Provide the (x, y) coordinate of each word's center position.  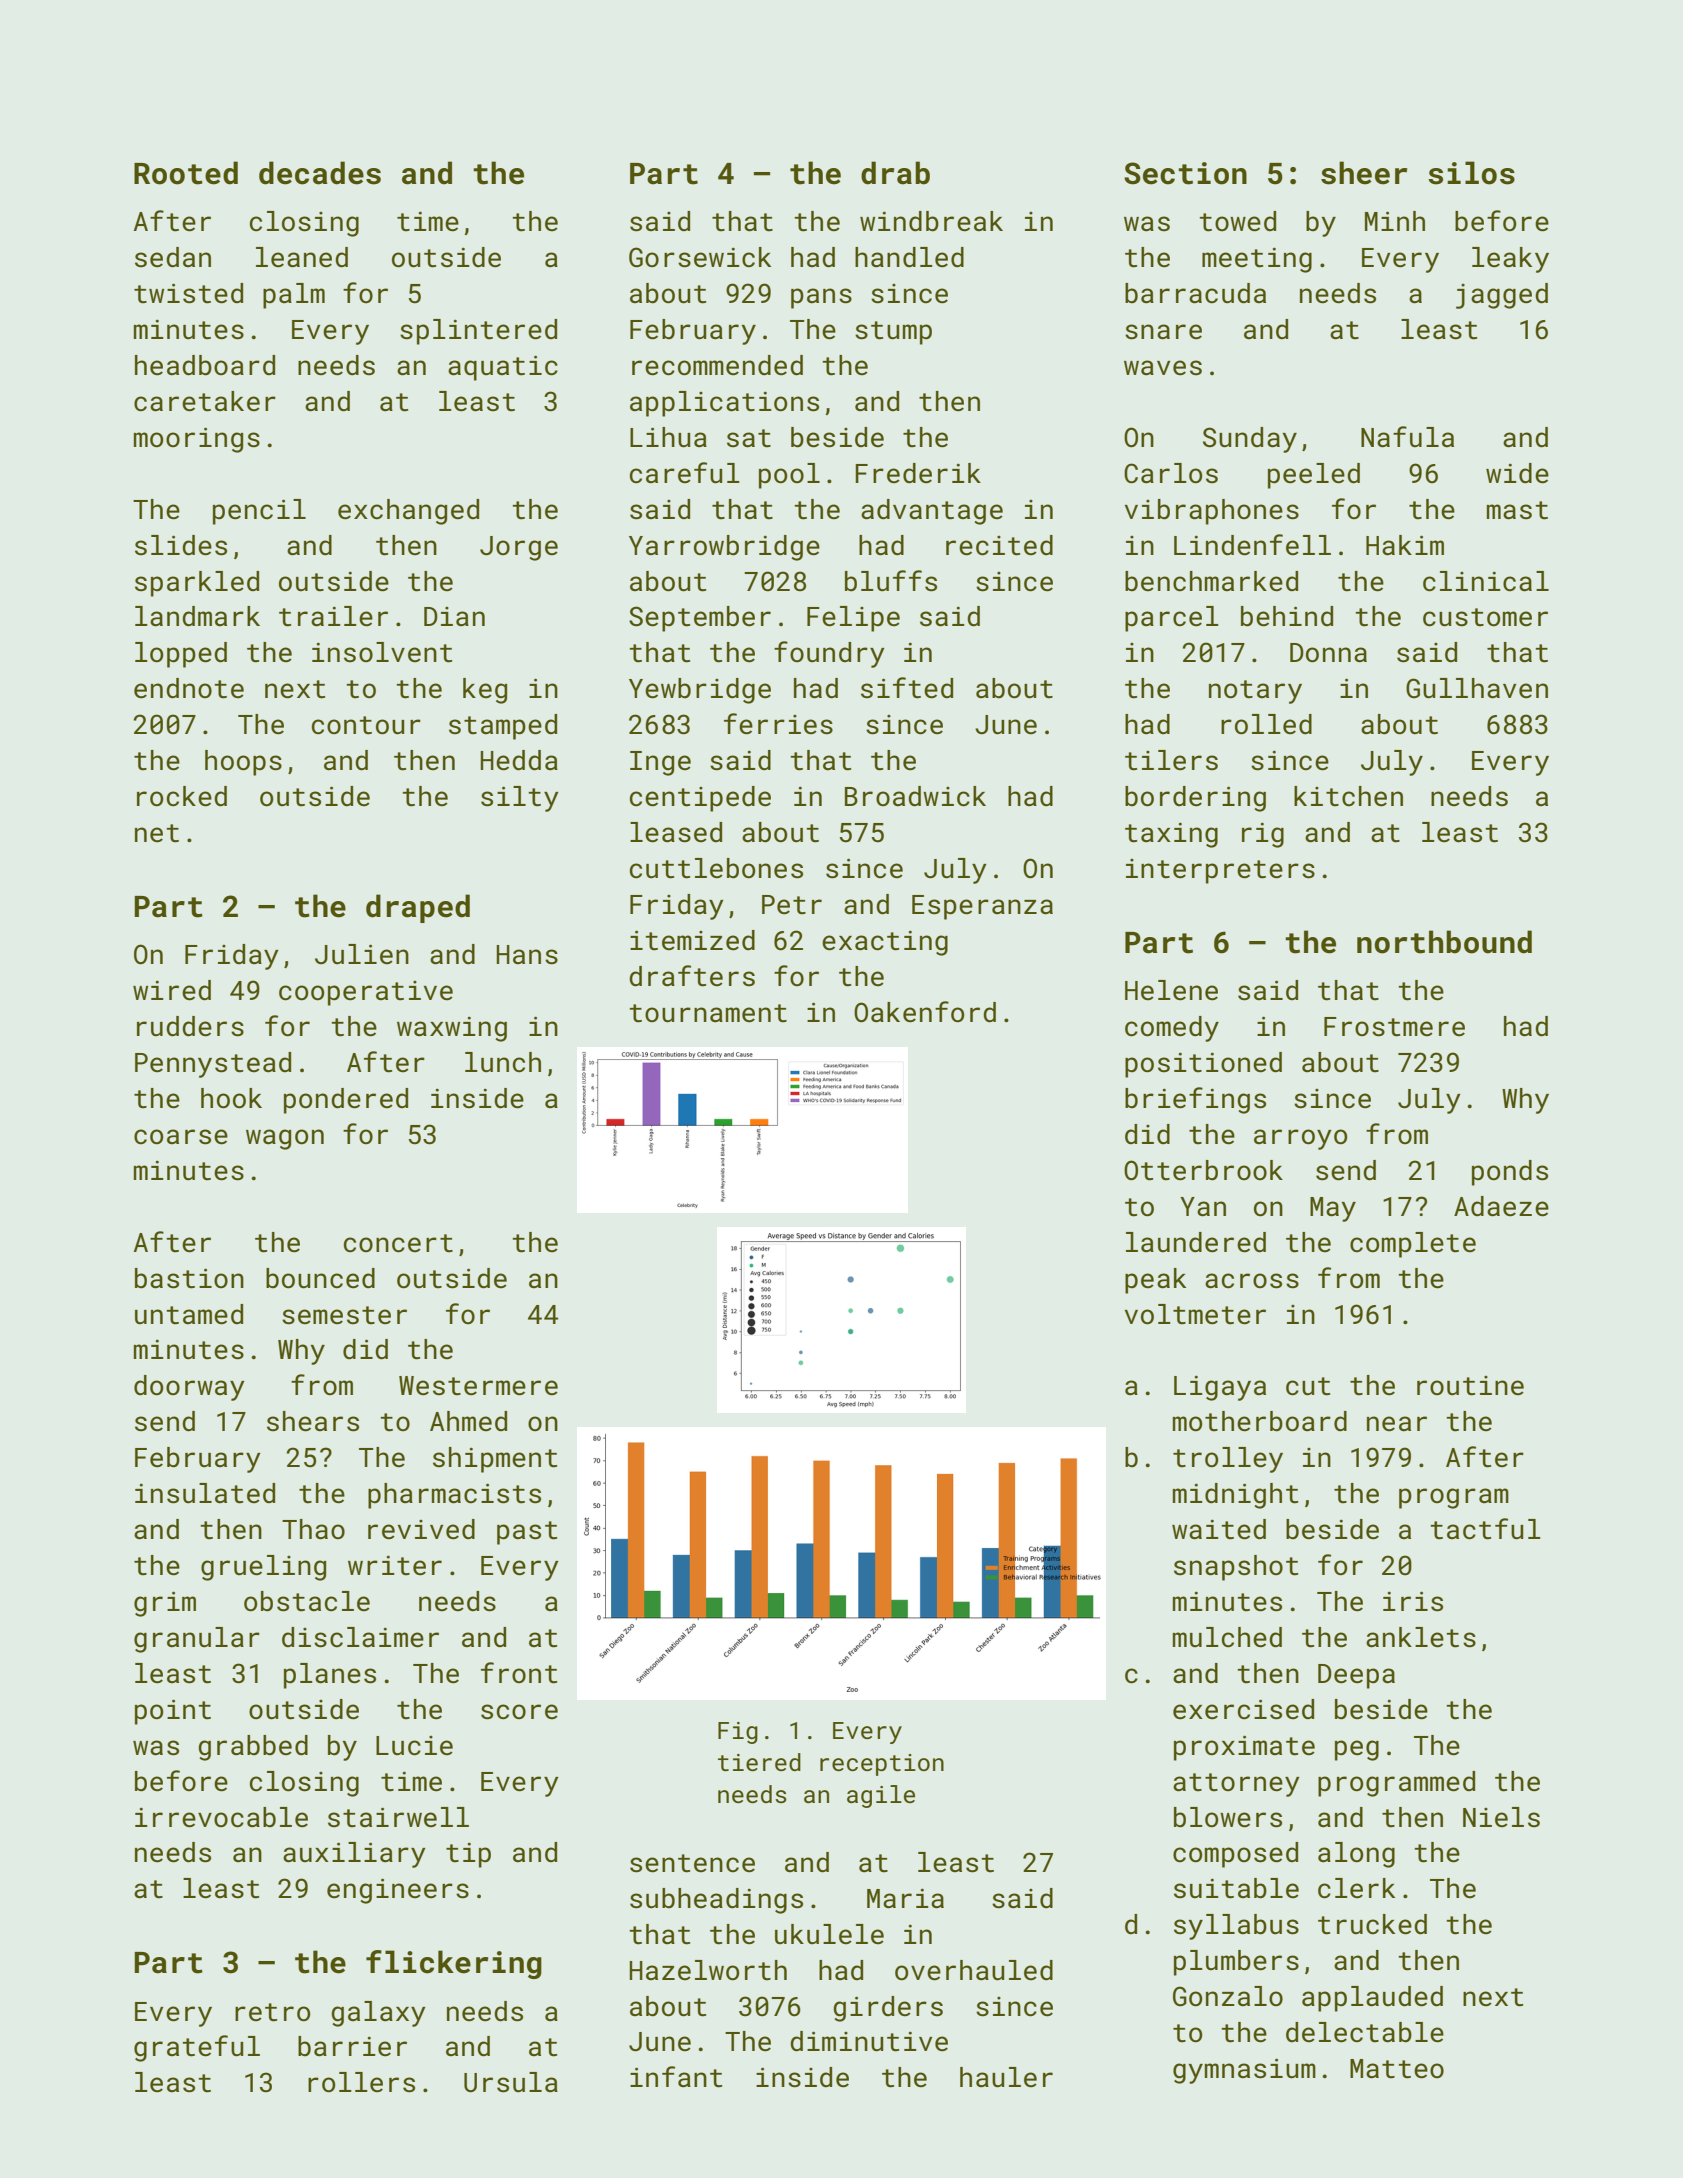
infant (676, 2077)
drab (895, 173)
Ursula (511, 2082)
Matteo (1397, 2069)
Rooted (186, 173)
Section (1185, 173)
